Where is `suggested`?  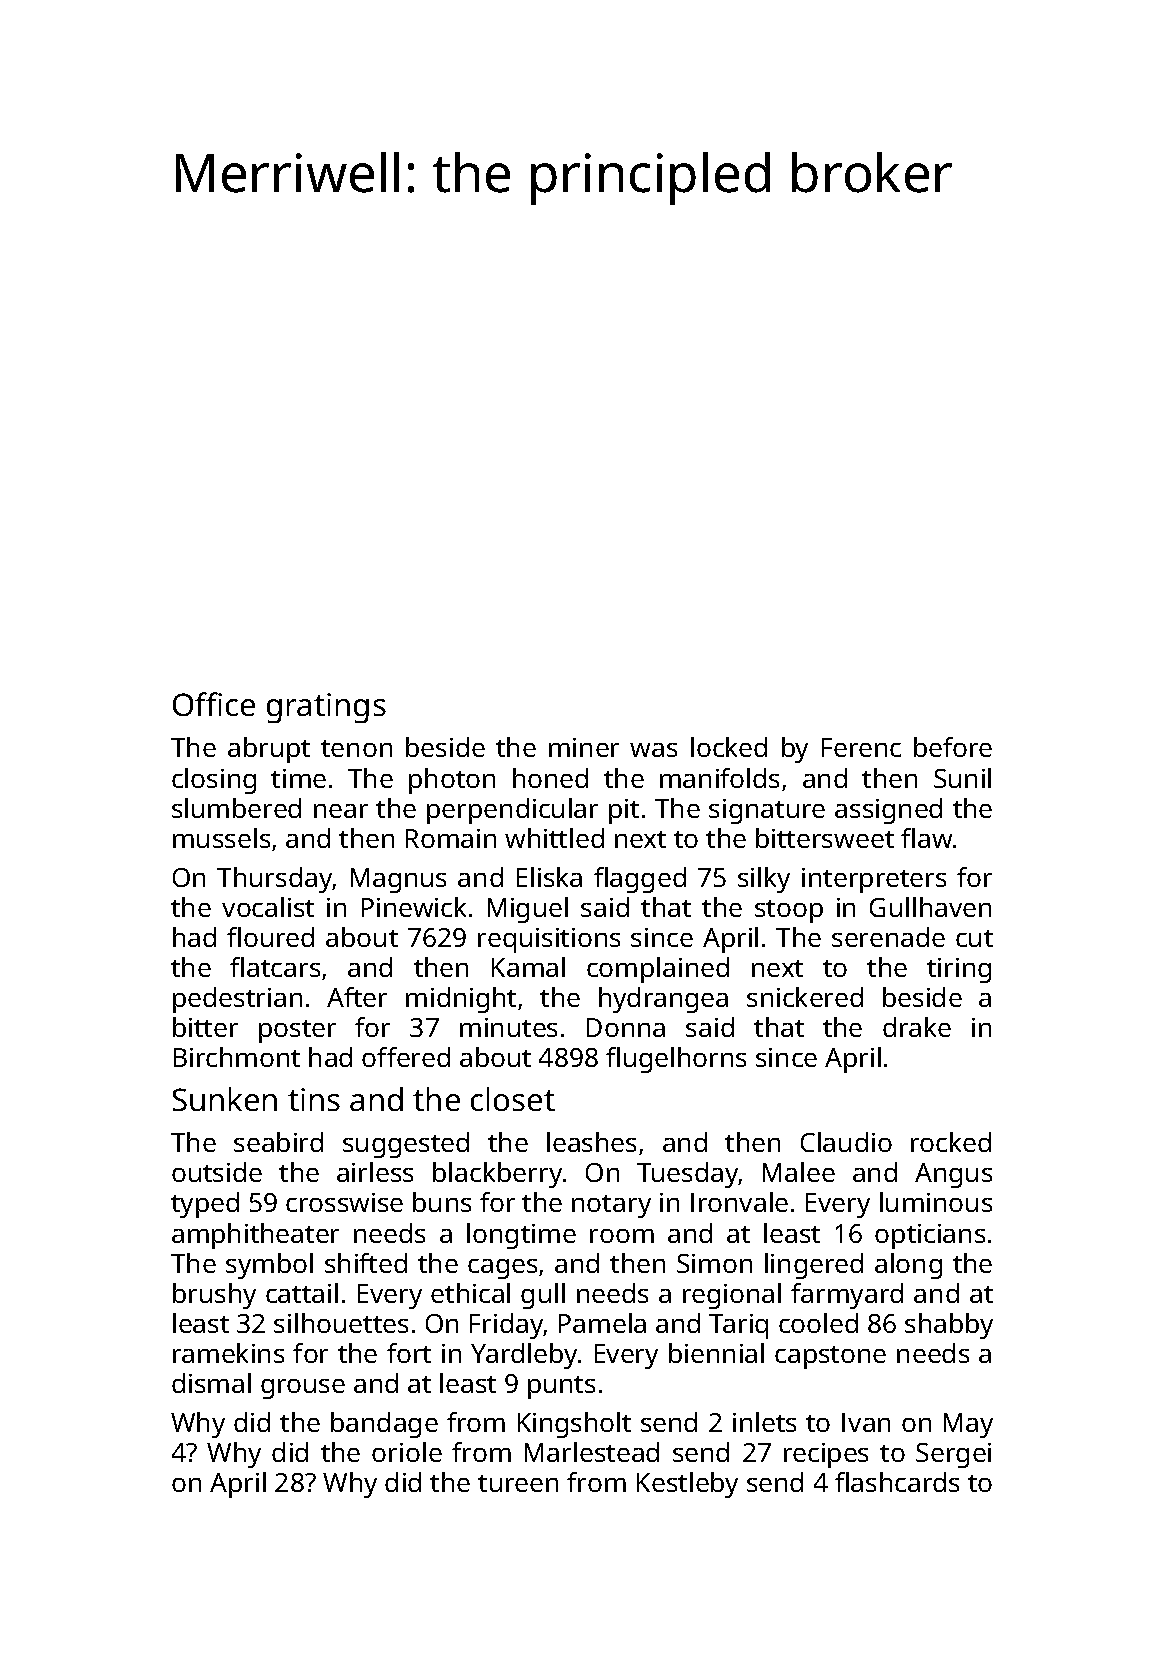
suggested is located at coordinates (406, 1145).
